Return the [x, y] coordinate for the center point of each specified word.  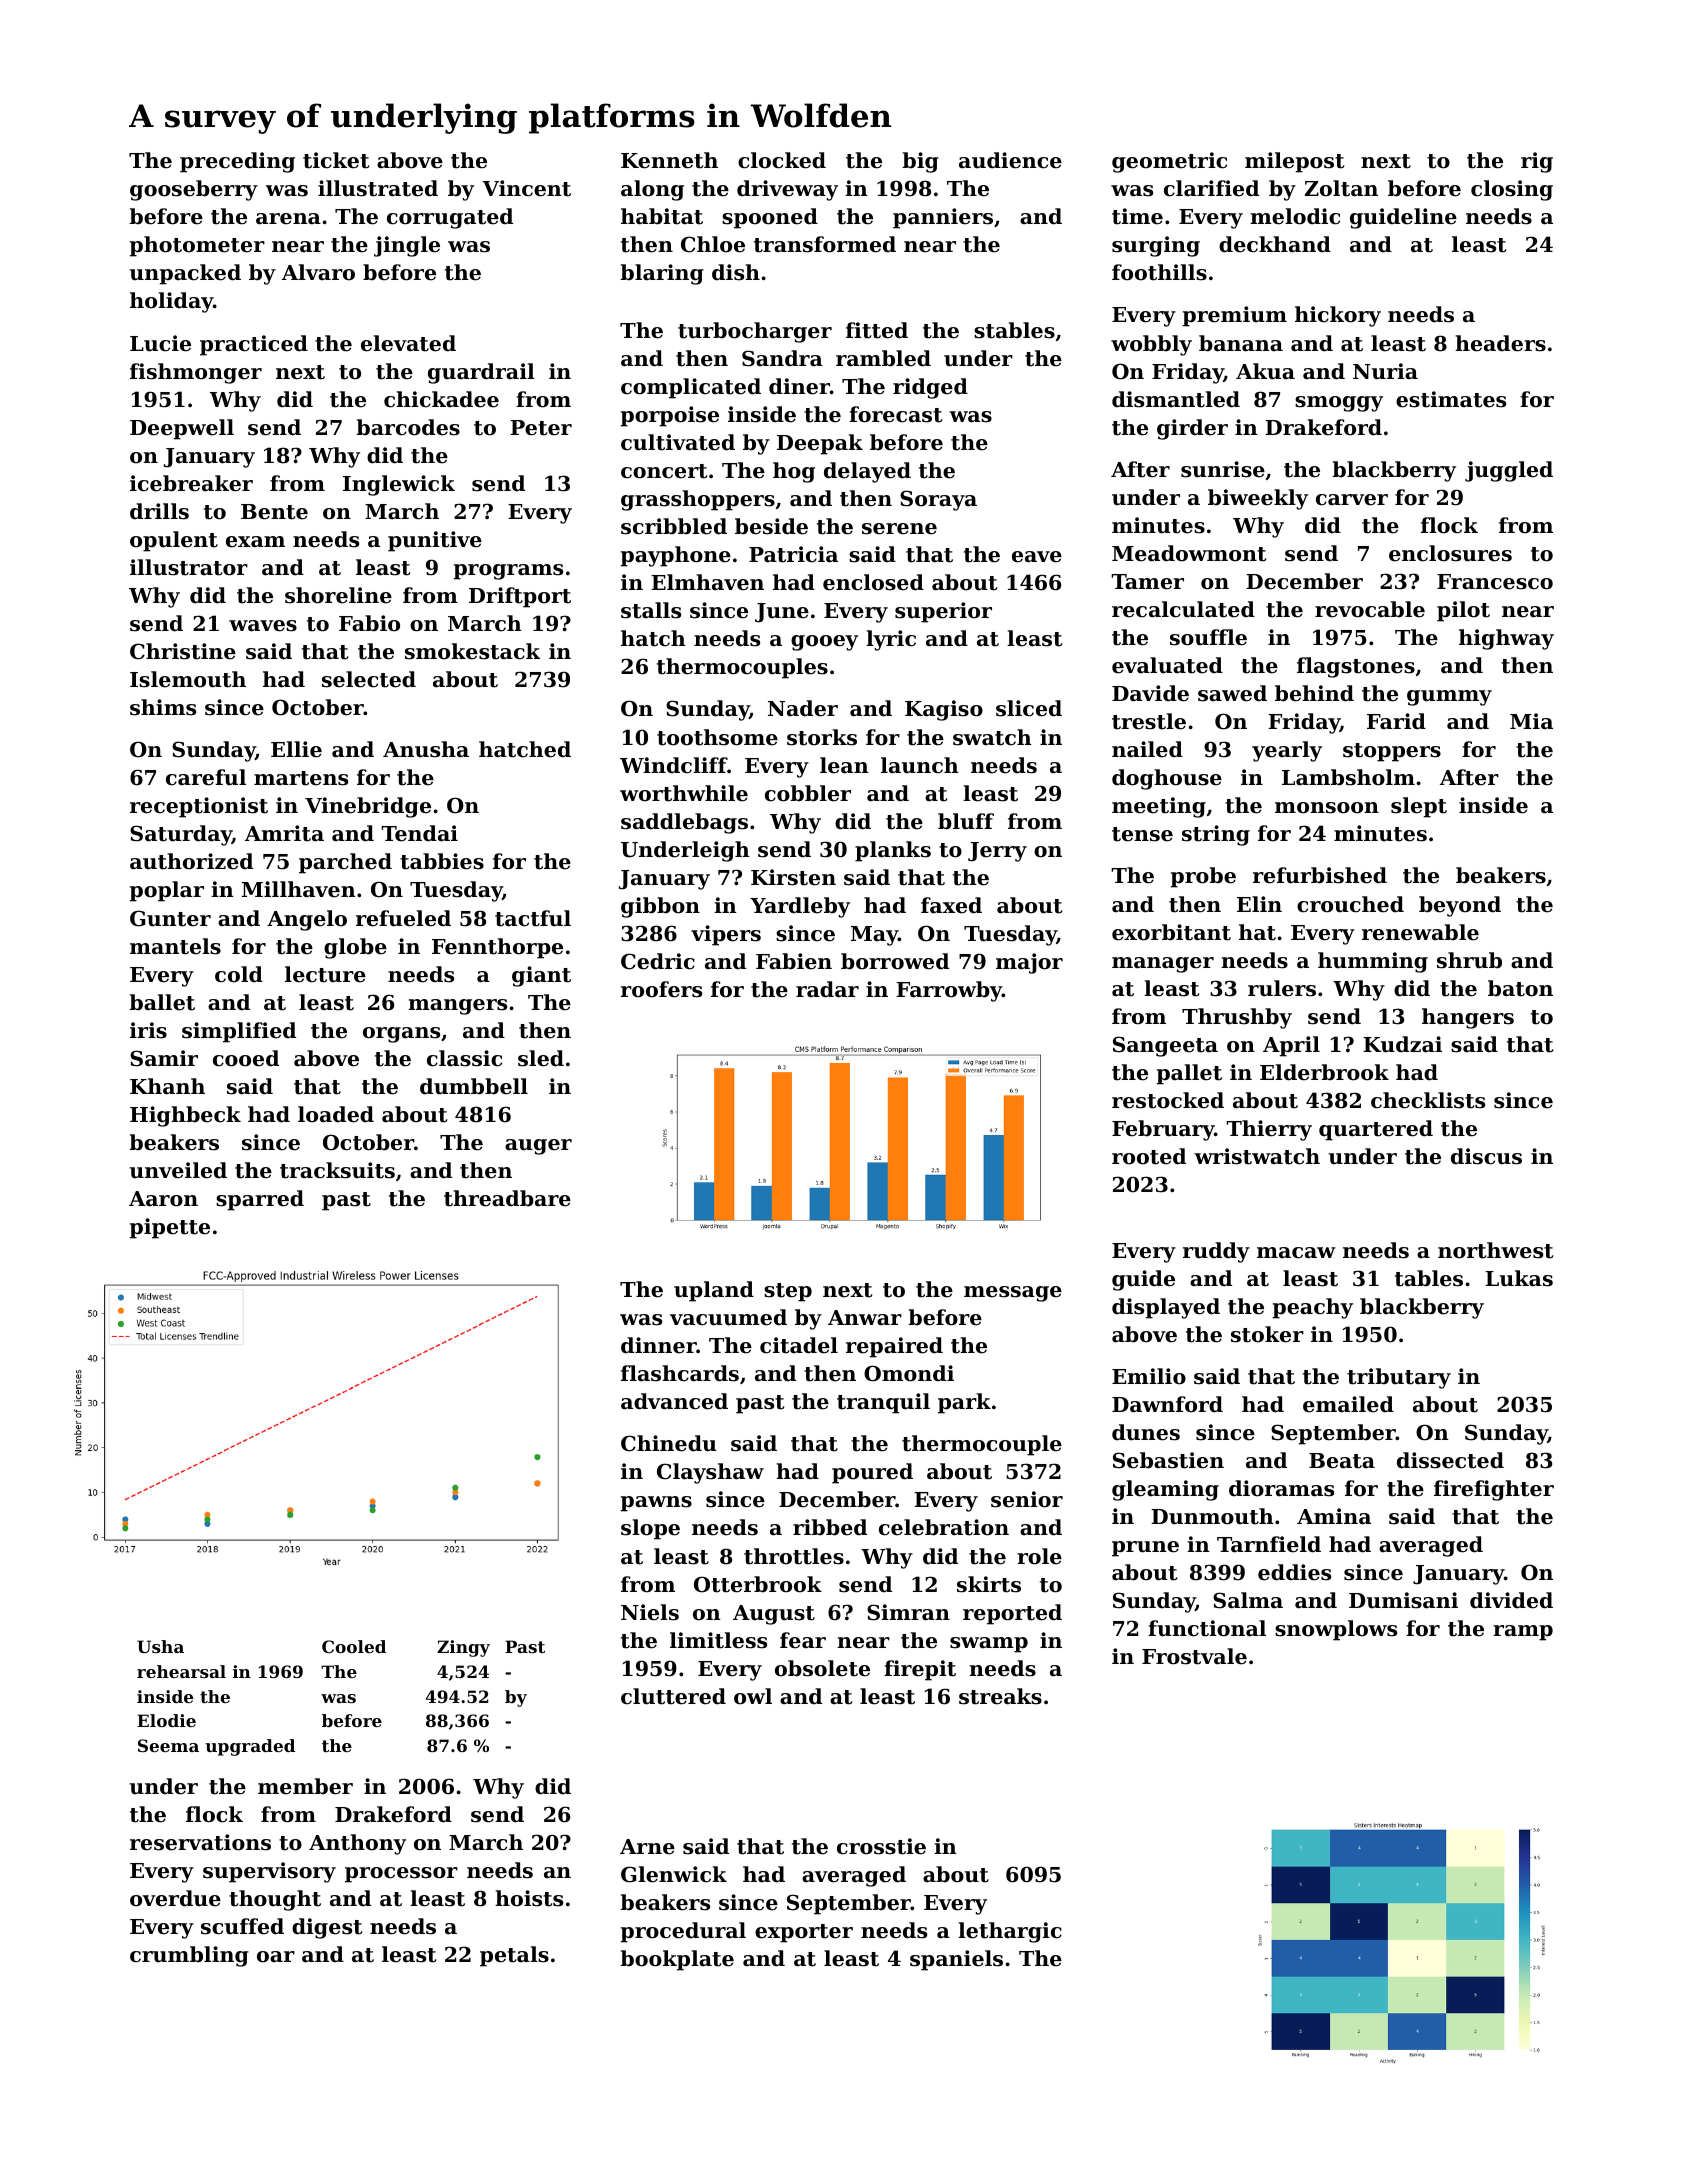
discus [1486, 1156]
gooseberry [194, 190]
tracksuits [337, 1170]
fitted [877, 330]
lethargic [1010, 1932]
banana [1241, 343]
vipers [726, 935]
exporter [804, 1933]
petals [514, 1956]
